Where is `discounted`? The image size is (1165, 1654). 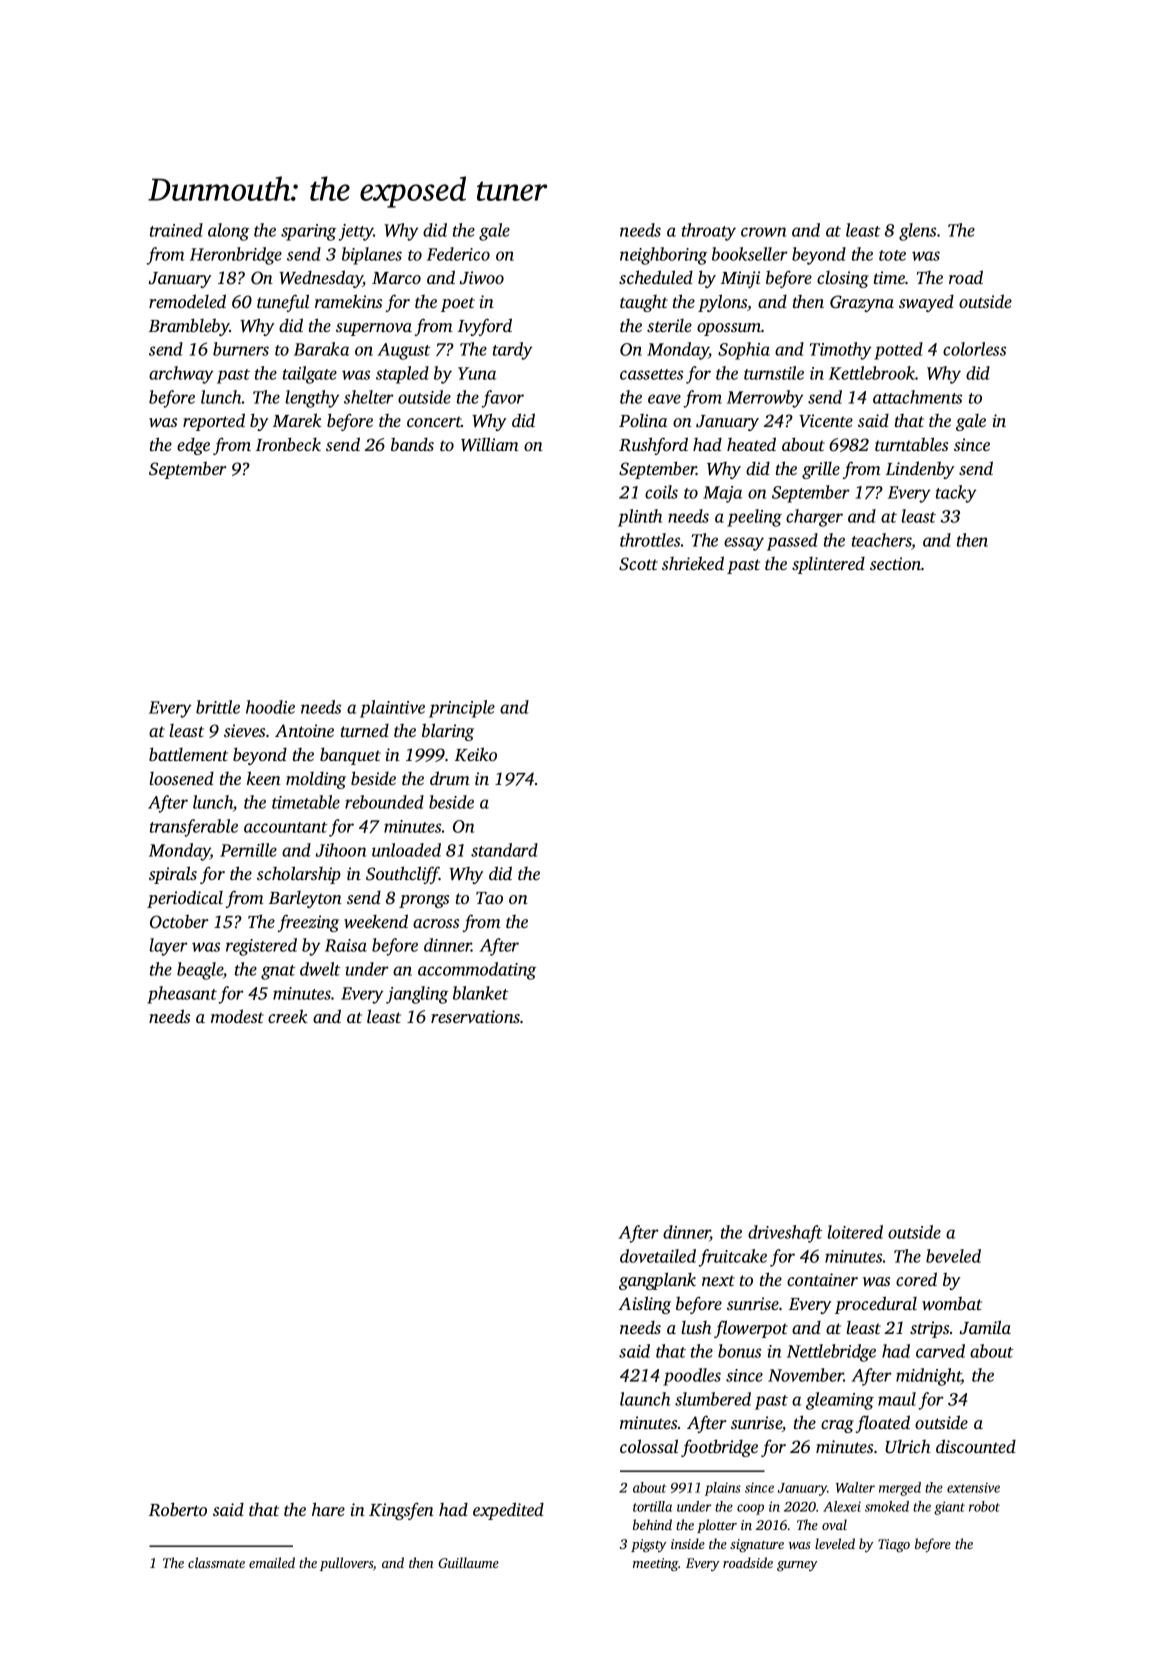
discounted is located at coordinates (976, 1446).
